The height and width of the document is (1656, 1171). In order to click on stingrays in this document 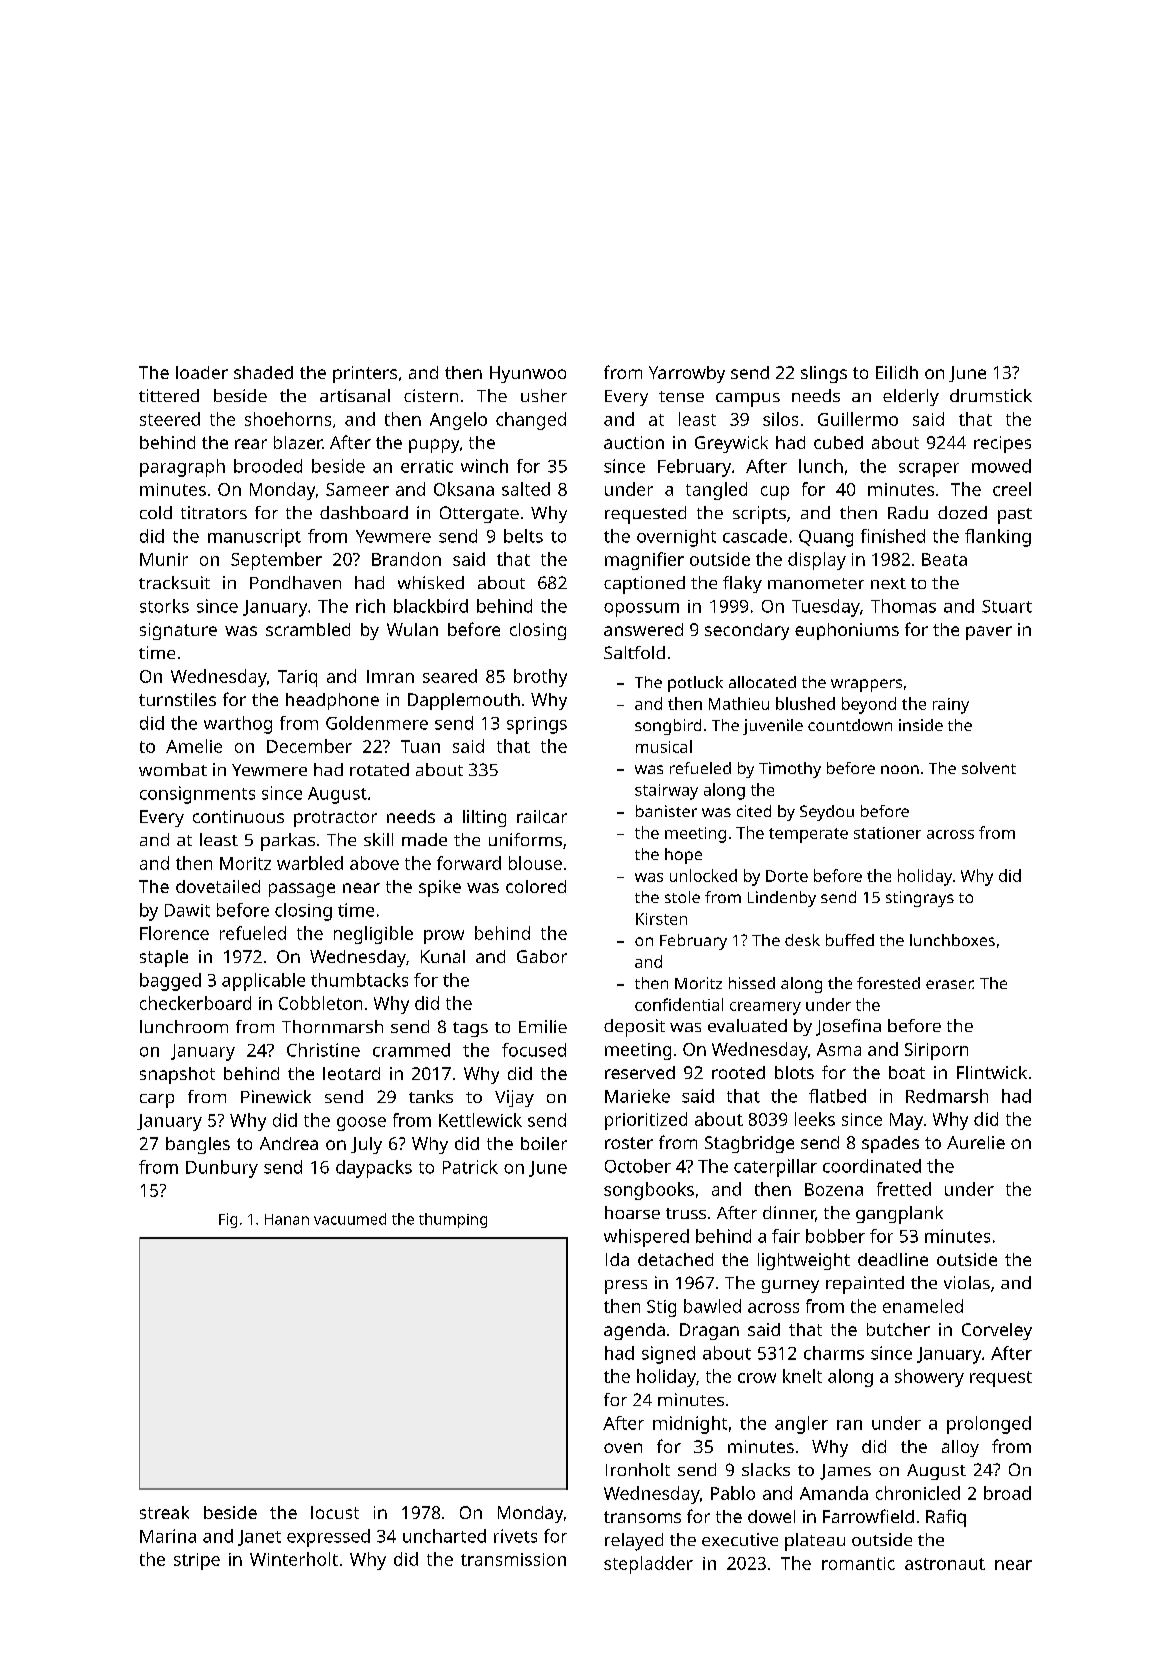, I will do `click(920, 899)`.
